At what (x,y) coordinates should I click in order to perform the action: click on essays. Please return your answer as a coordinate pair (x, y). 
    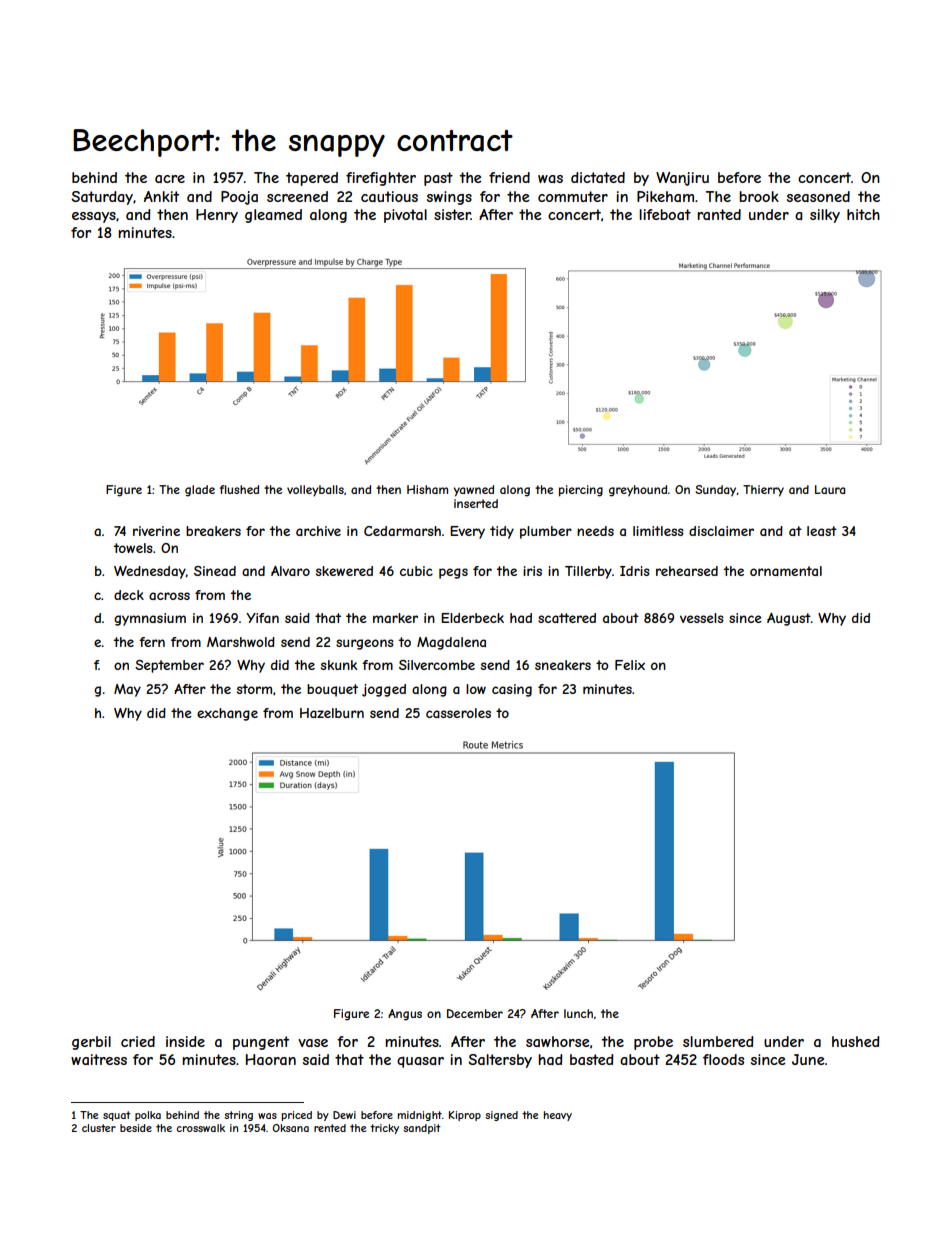
    Looking at the image, I should click on (94, 217).
